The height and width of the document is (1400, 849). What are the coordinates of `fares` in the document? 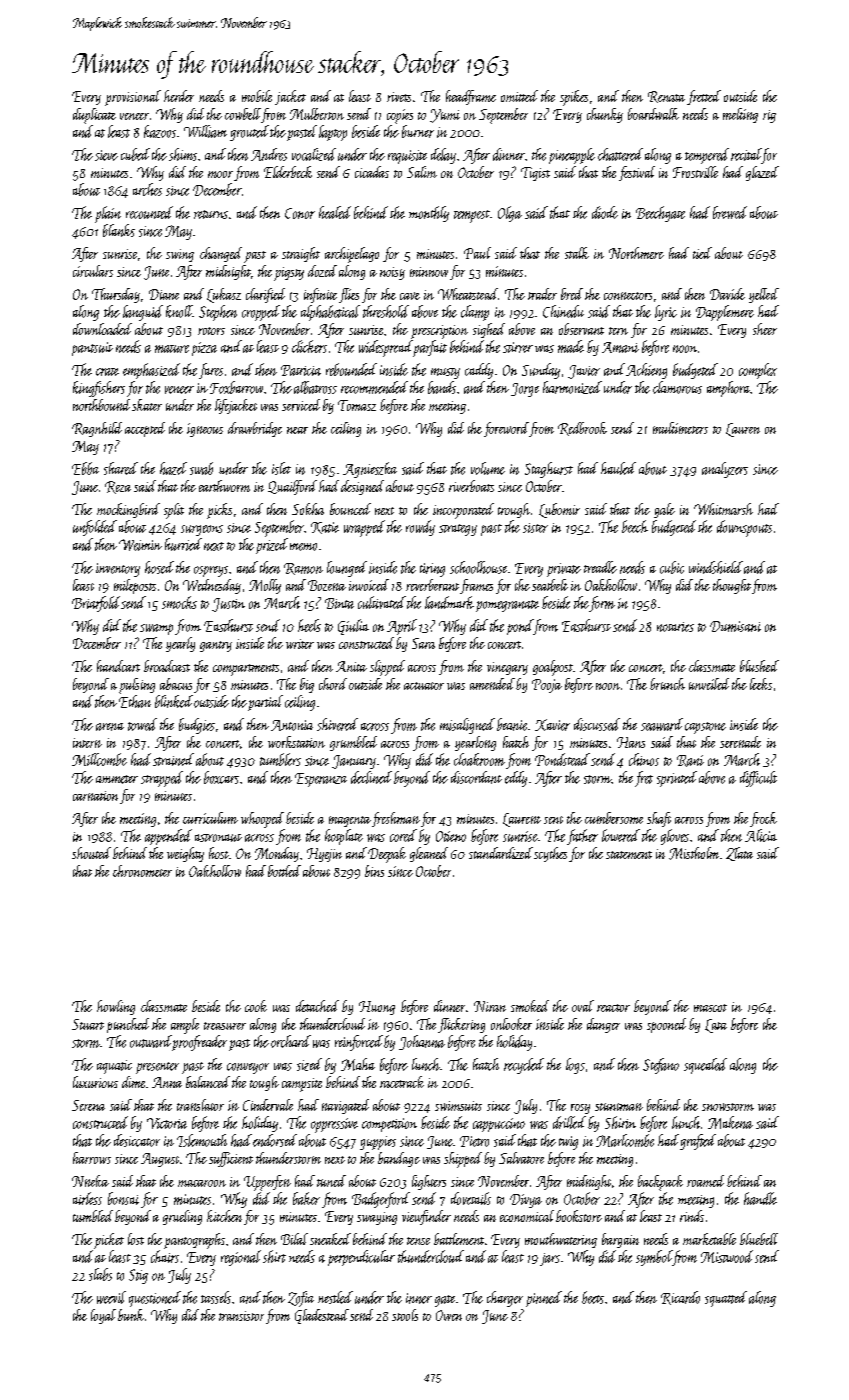 It's located at (211, 371).
